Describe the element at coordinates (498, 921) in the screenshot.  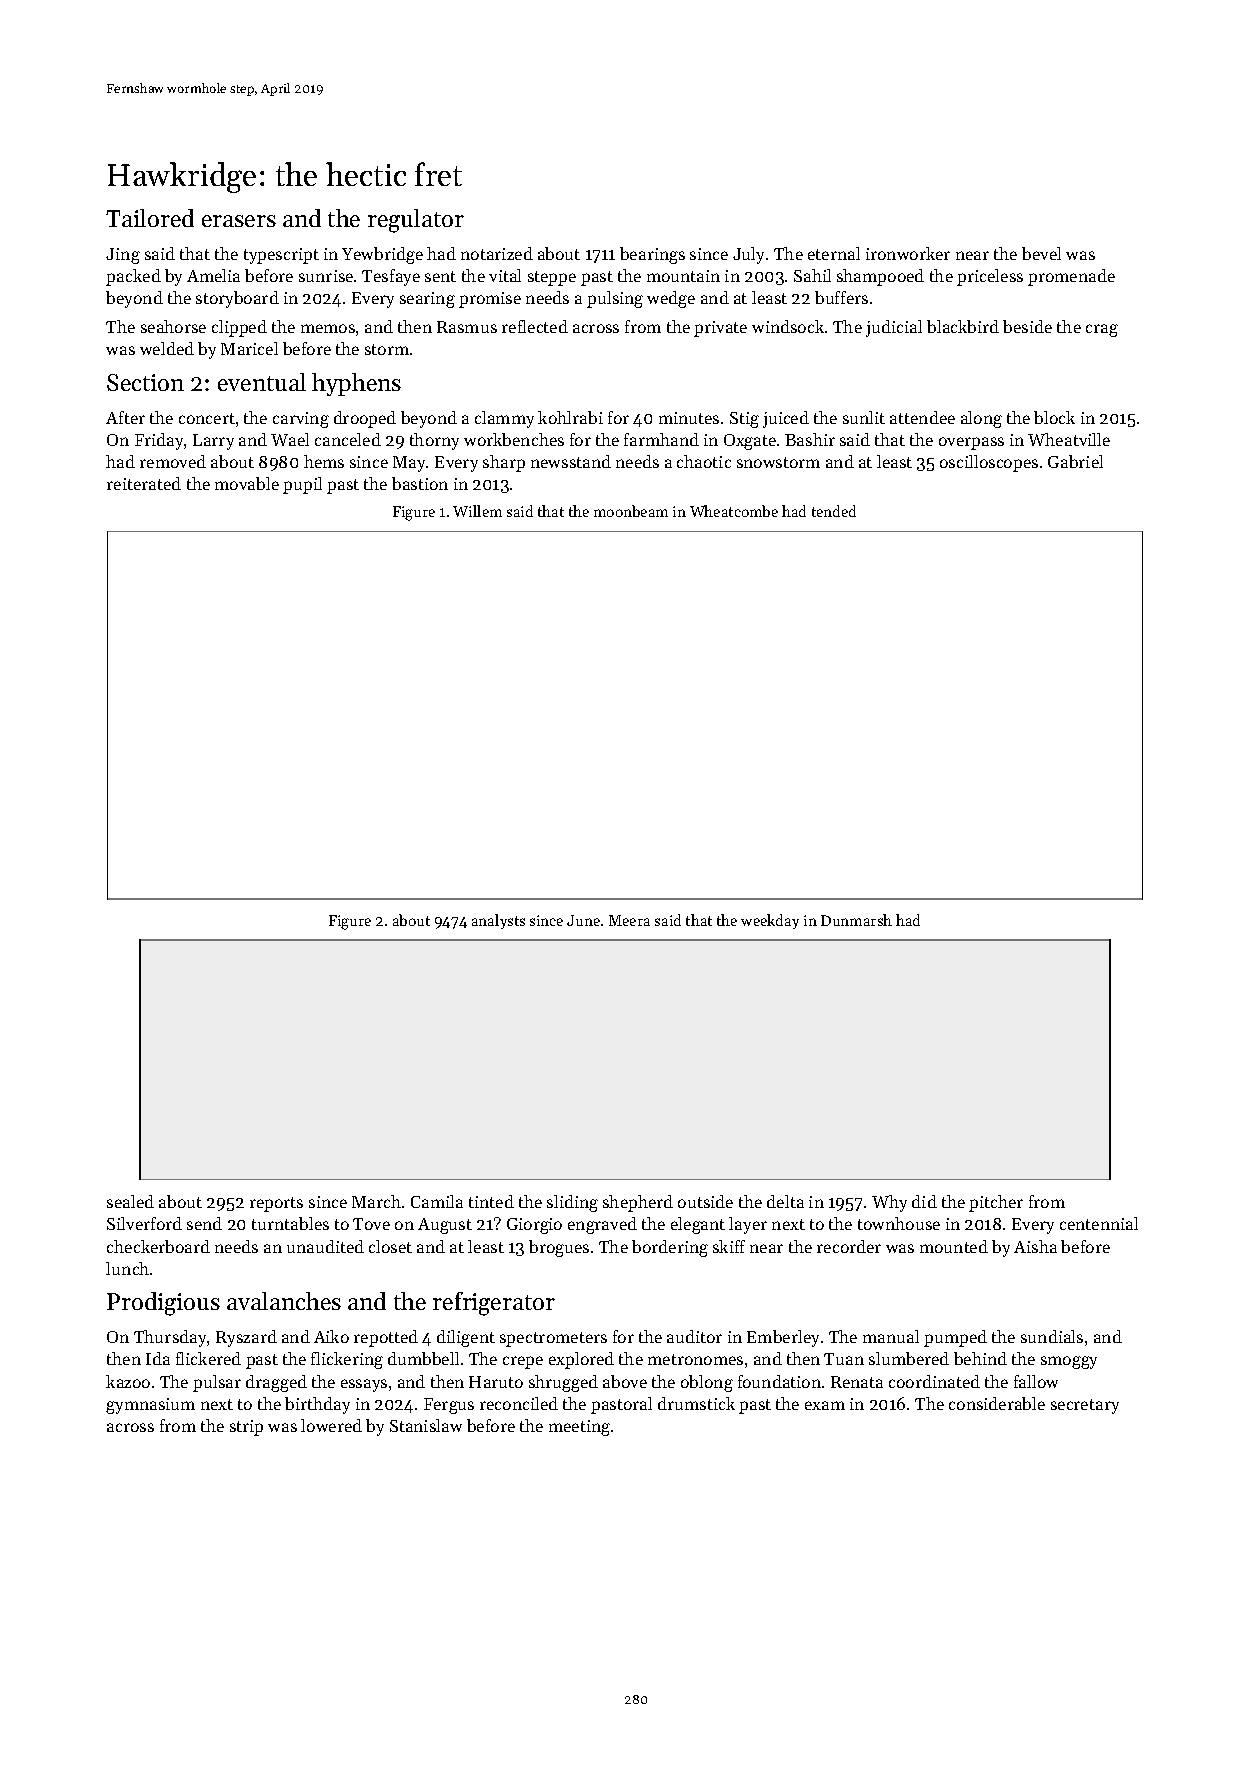
I see `analysts` at that location.
